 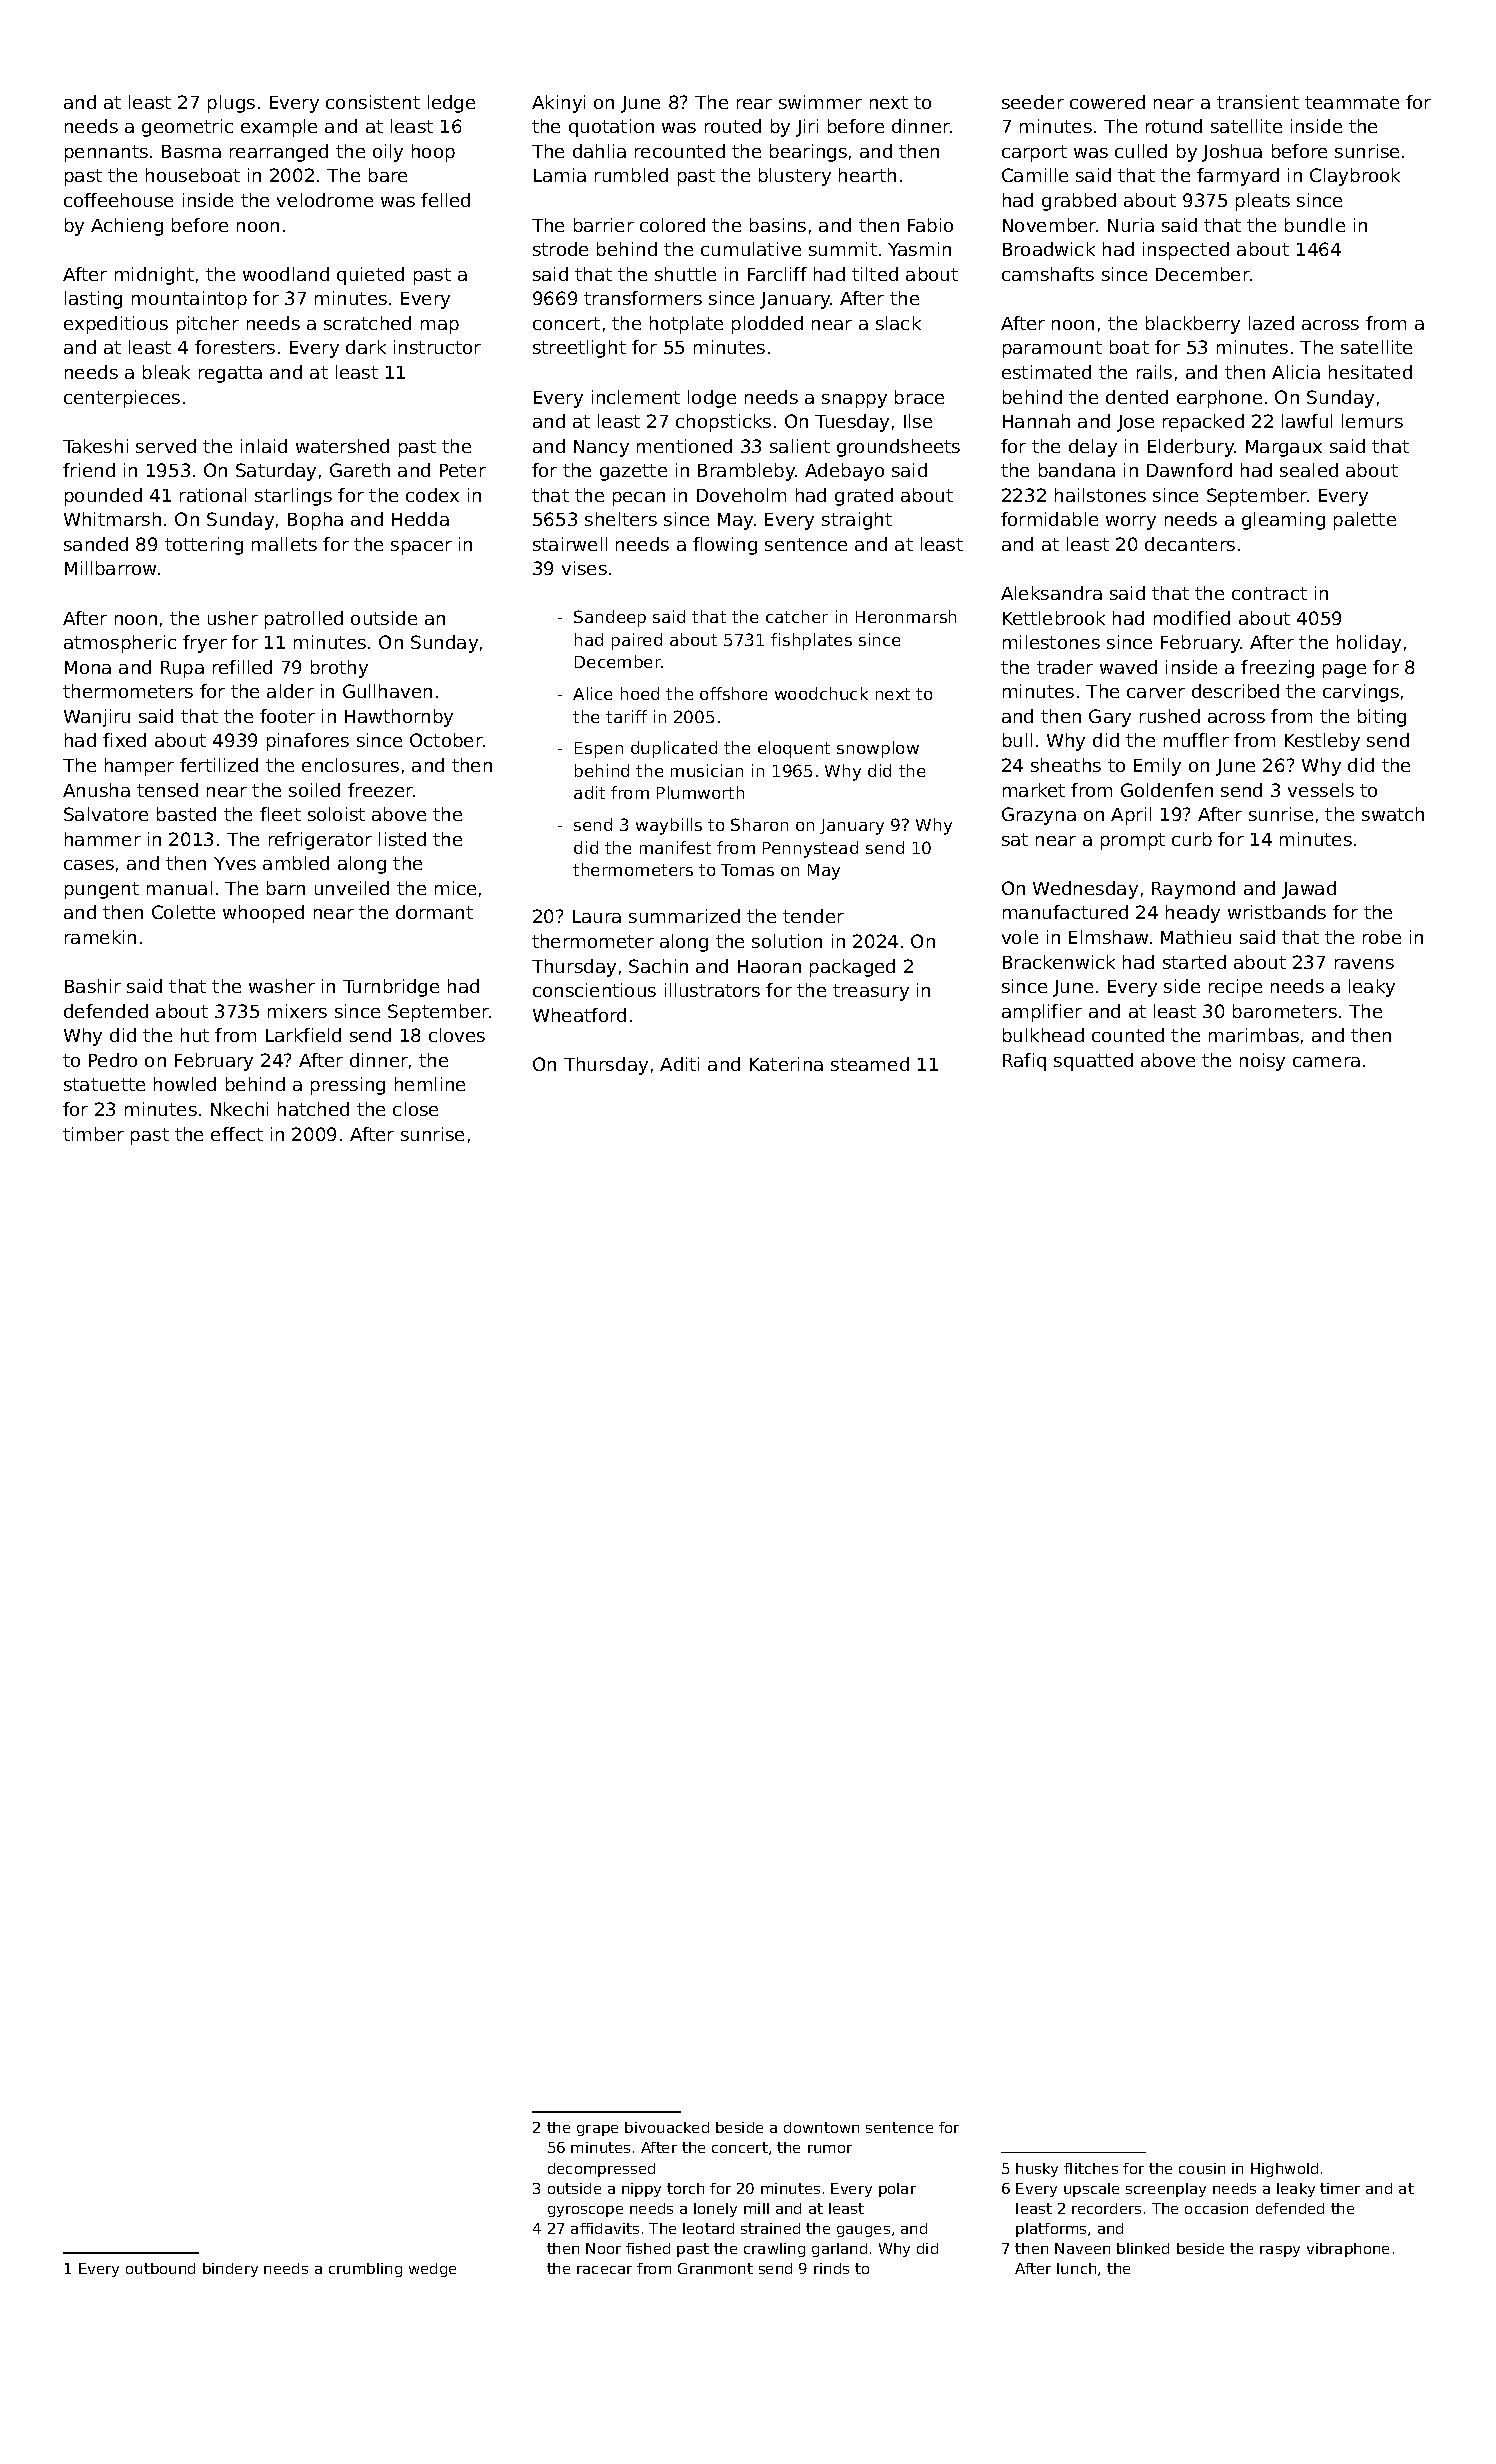 What do you see at coordinates (1382, 937) in the page?
I see `robe` at bounding box center [1382, 937].
